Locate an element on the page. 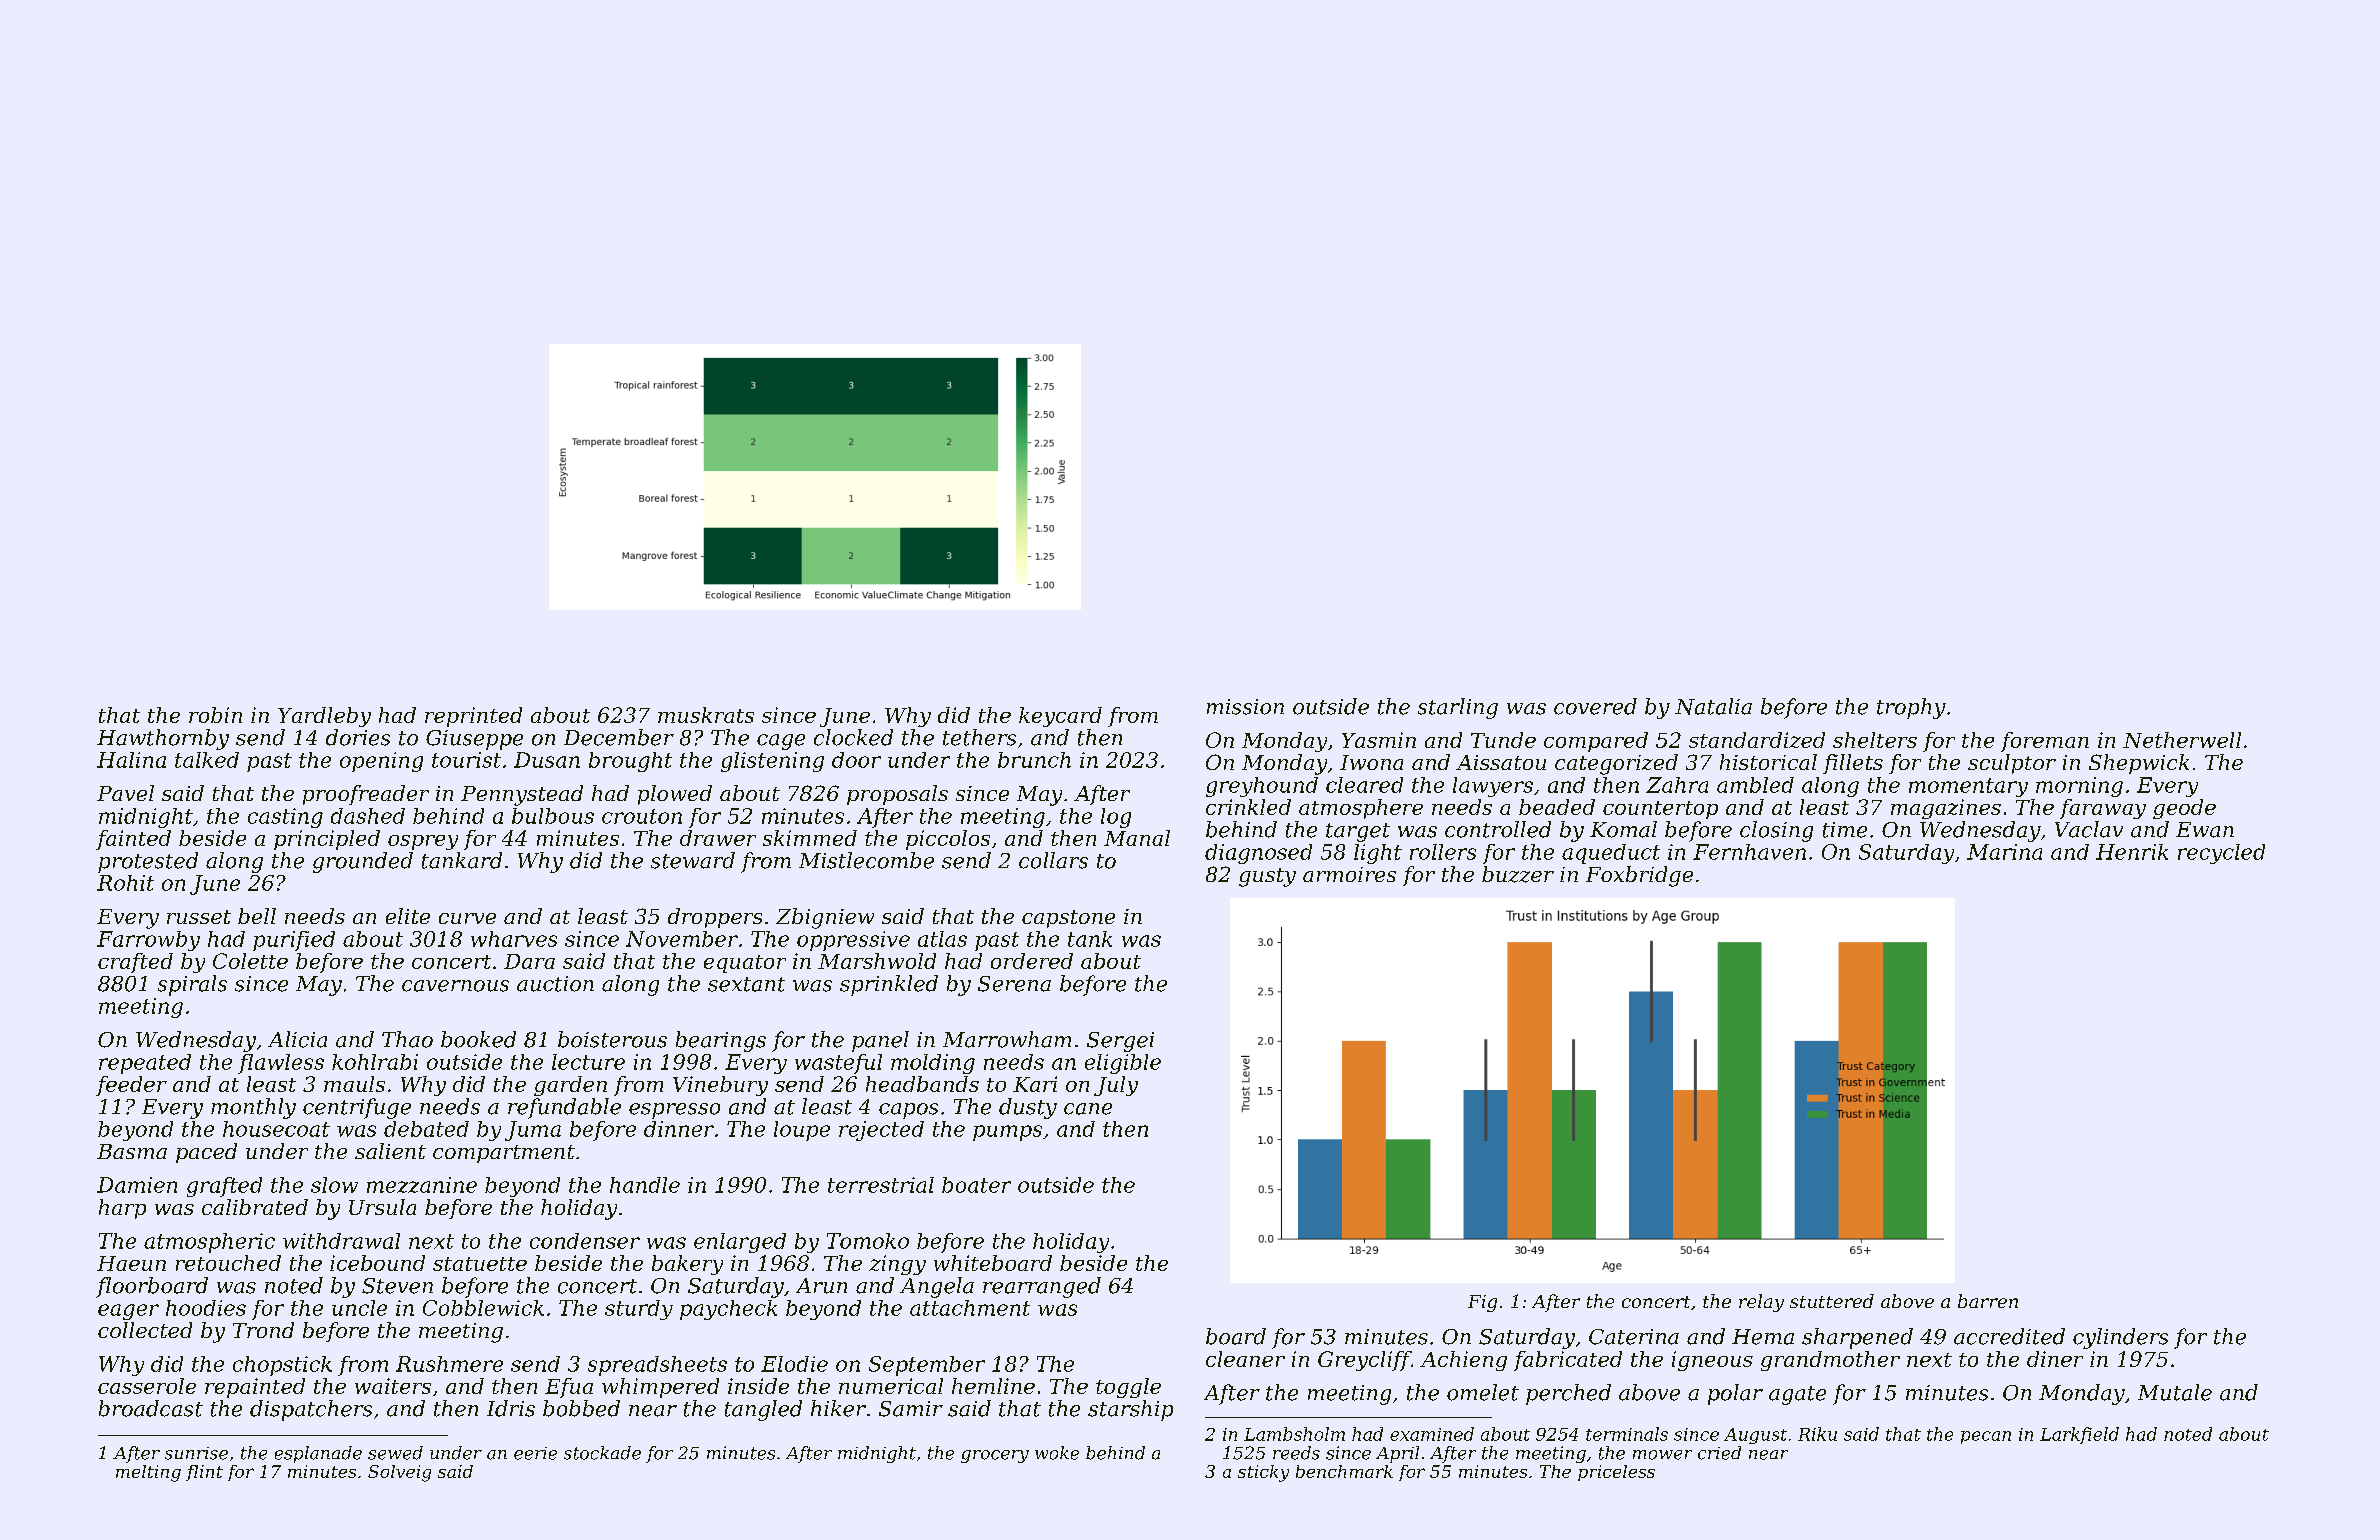  barren is located at coordinates (1988, 1301).
